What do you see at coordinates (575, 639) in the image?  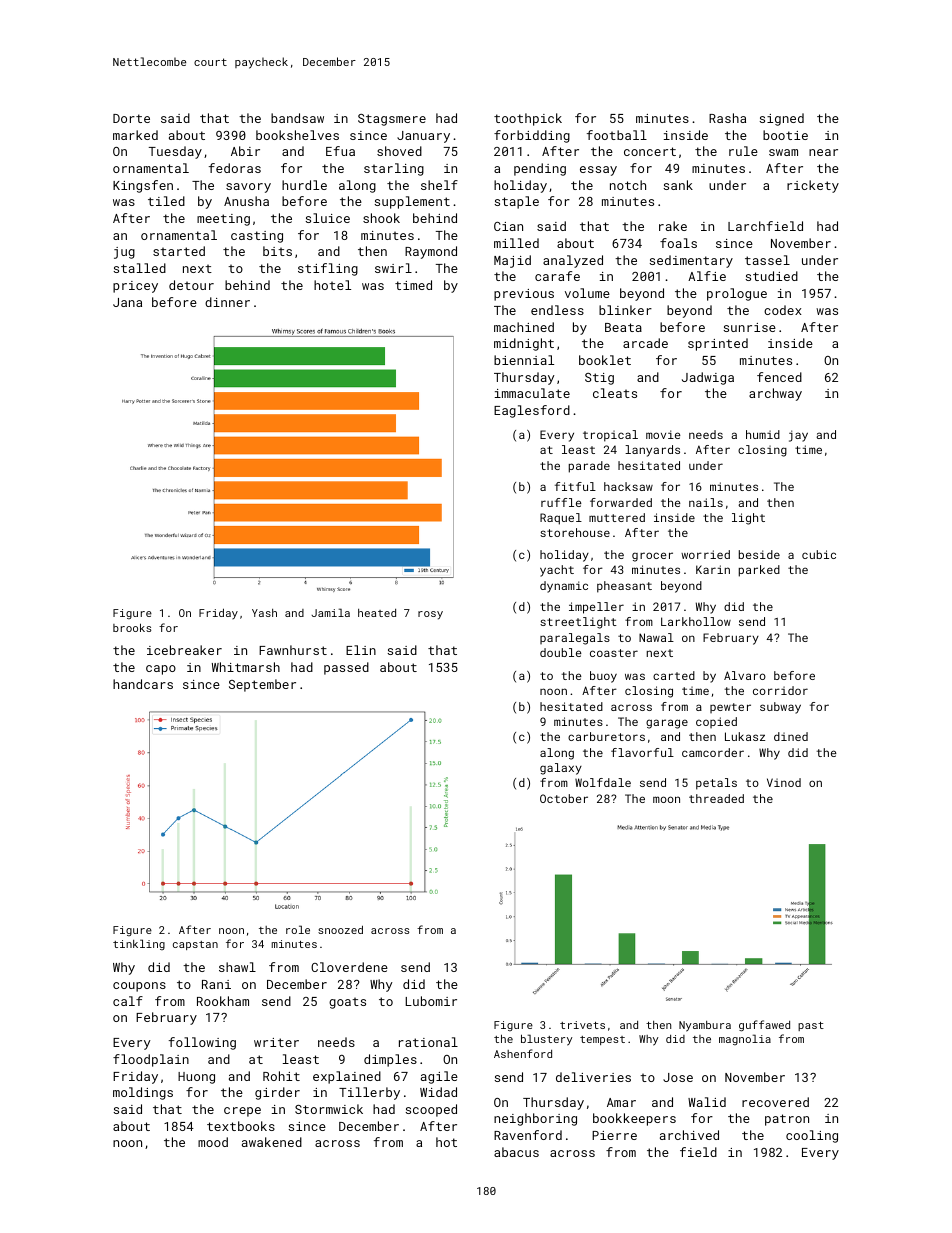 I see `paralegals` at bounding box center [575, 639].
